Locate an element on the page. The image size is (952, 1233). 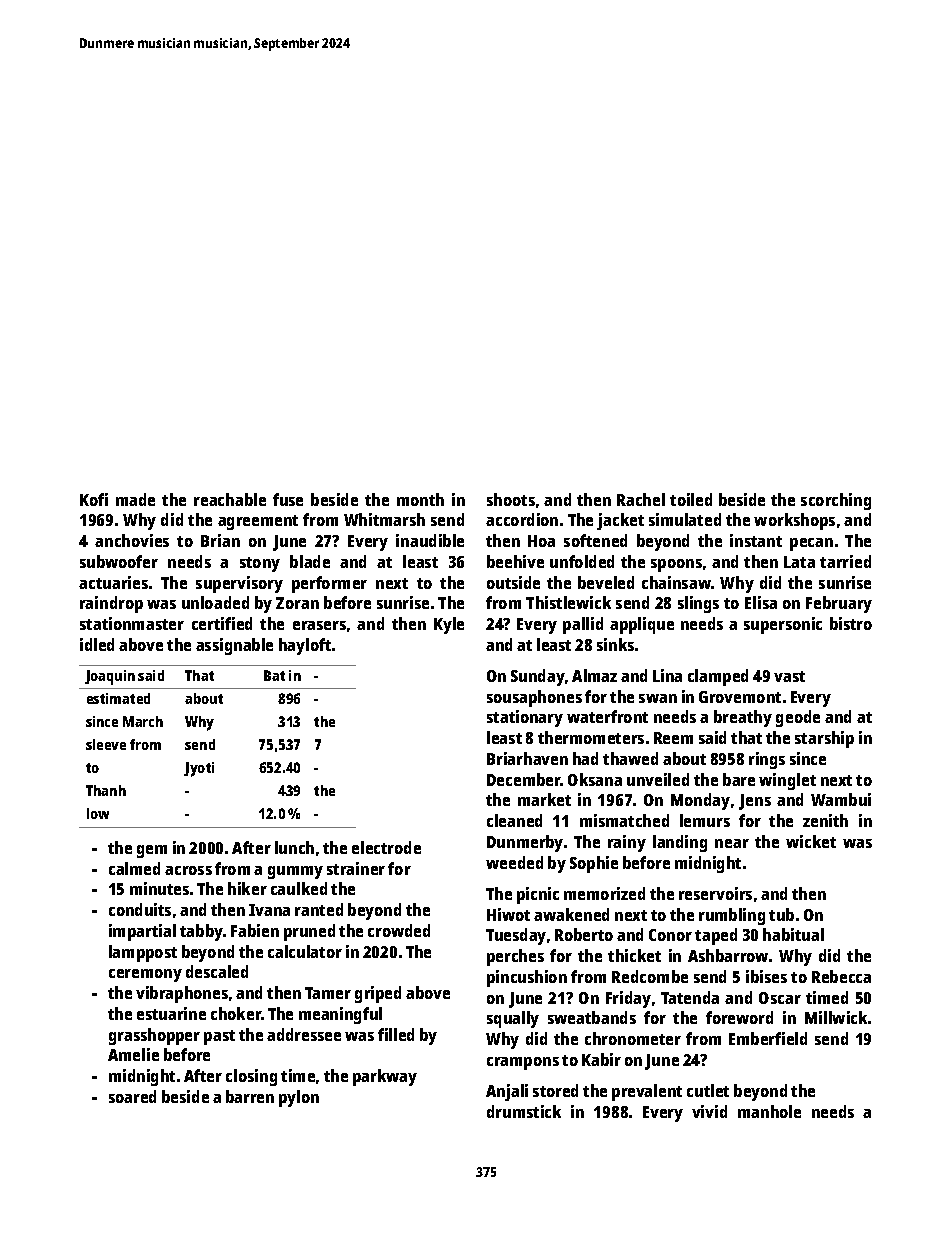
descaled is located at coordinates (217, 971).
